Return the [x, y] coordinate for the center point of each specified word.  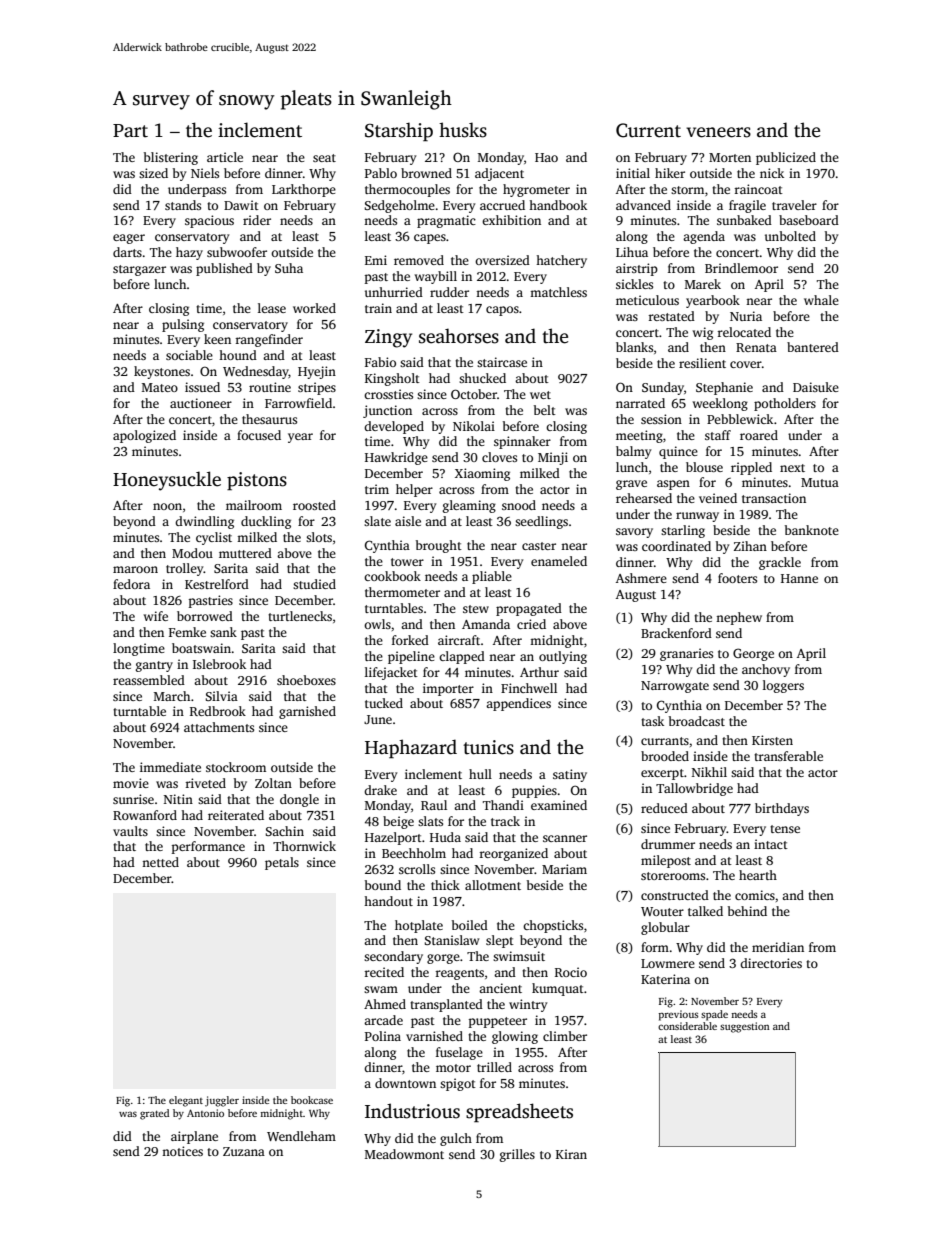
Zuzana [244, 1151]
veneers [718, 132]
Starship [399, 132]
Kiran [571, 1154]
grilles [517, 1155]
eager [129, 239]
